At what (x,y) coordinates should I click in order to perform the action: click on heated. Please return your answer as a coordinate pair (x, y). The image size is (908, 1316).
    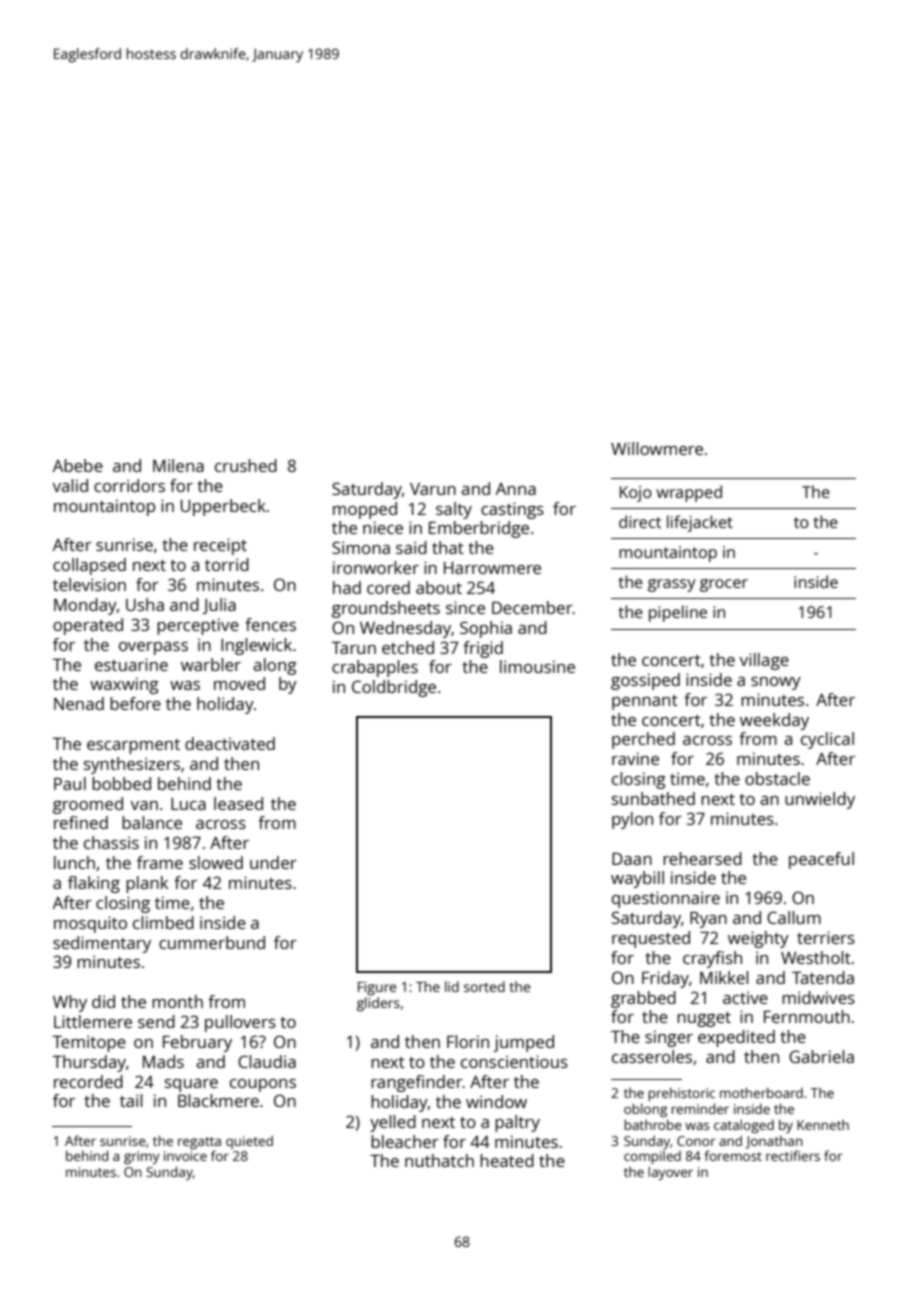
    Looking at the image, I should click on (507, 1160).
